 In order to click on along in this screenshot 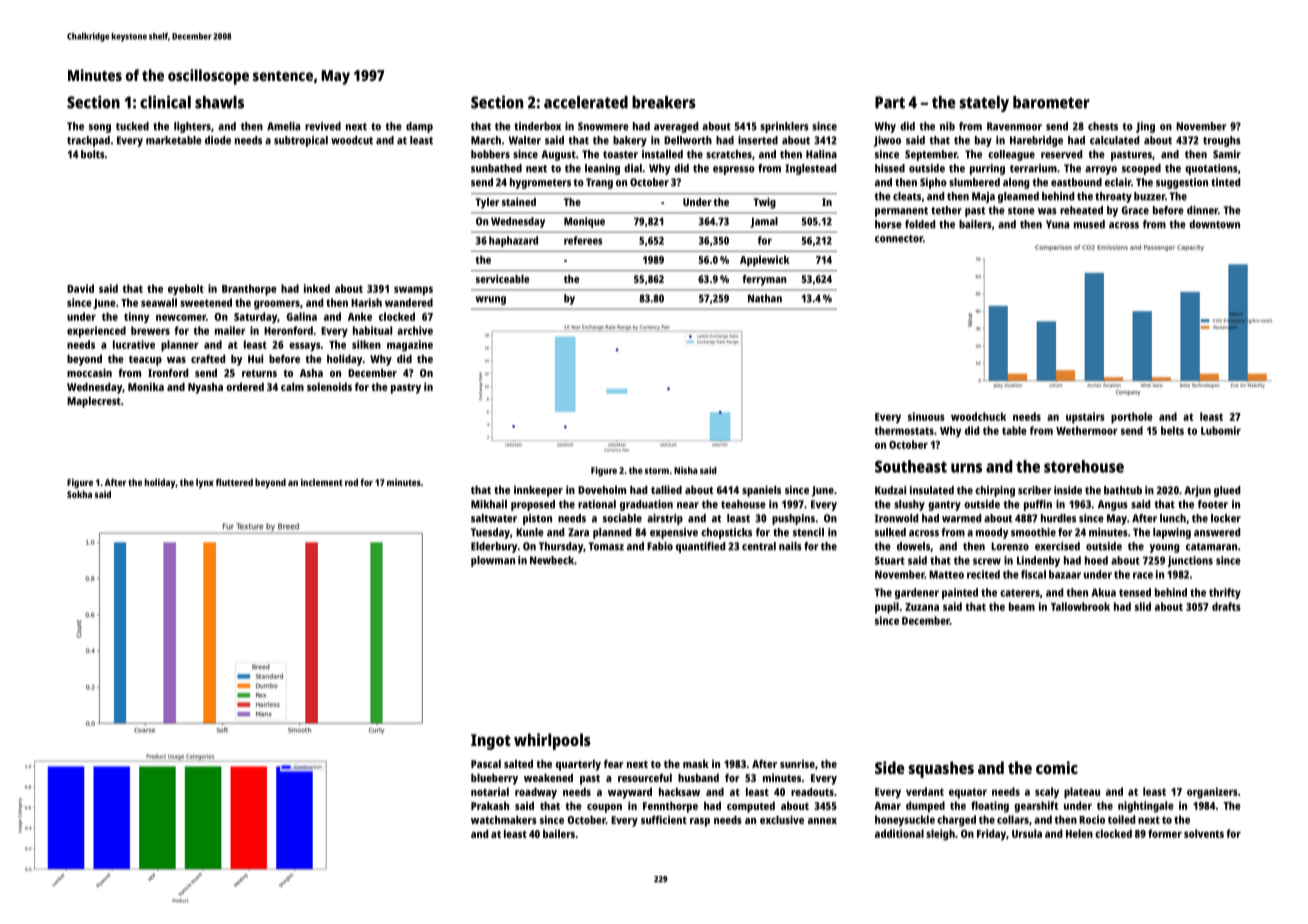, I will do `click(1016, 183)`.
